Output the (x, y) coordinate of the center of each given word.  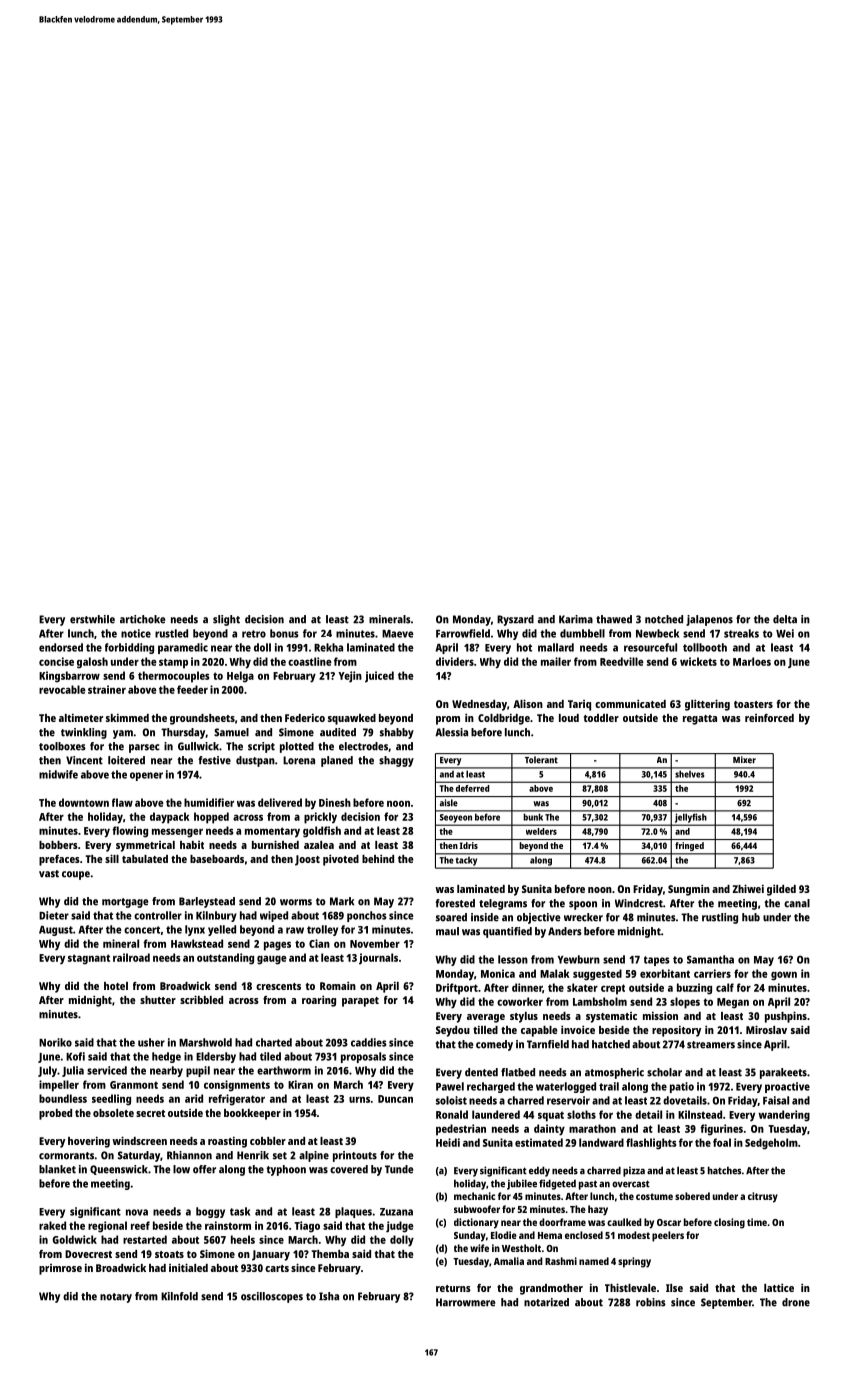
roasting (227, 1142)
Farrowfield (463, 633)
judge (400, 1227)
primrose (60, 1269)
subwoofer (477, 1209)
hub (751, 917)
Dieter (54, 915)
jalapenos (709, 620)
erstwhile (92, 619)
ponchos (367, 916)
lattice (779, 1287)
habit (192, 845)
